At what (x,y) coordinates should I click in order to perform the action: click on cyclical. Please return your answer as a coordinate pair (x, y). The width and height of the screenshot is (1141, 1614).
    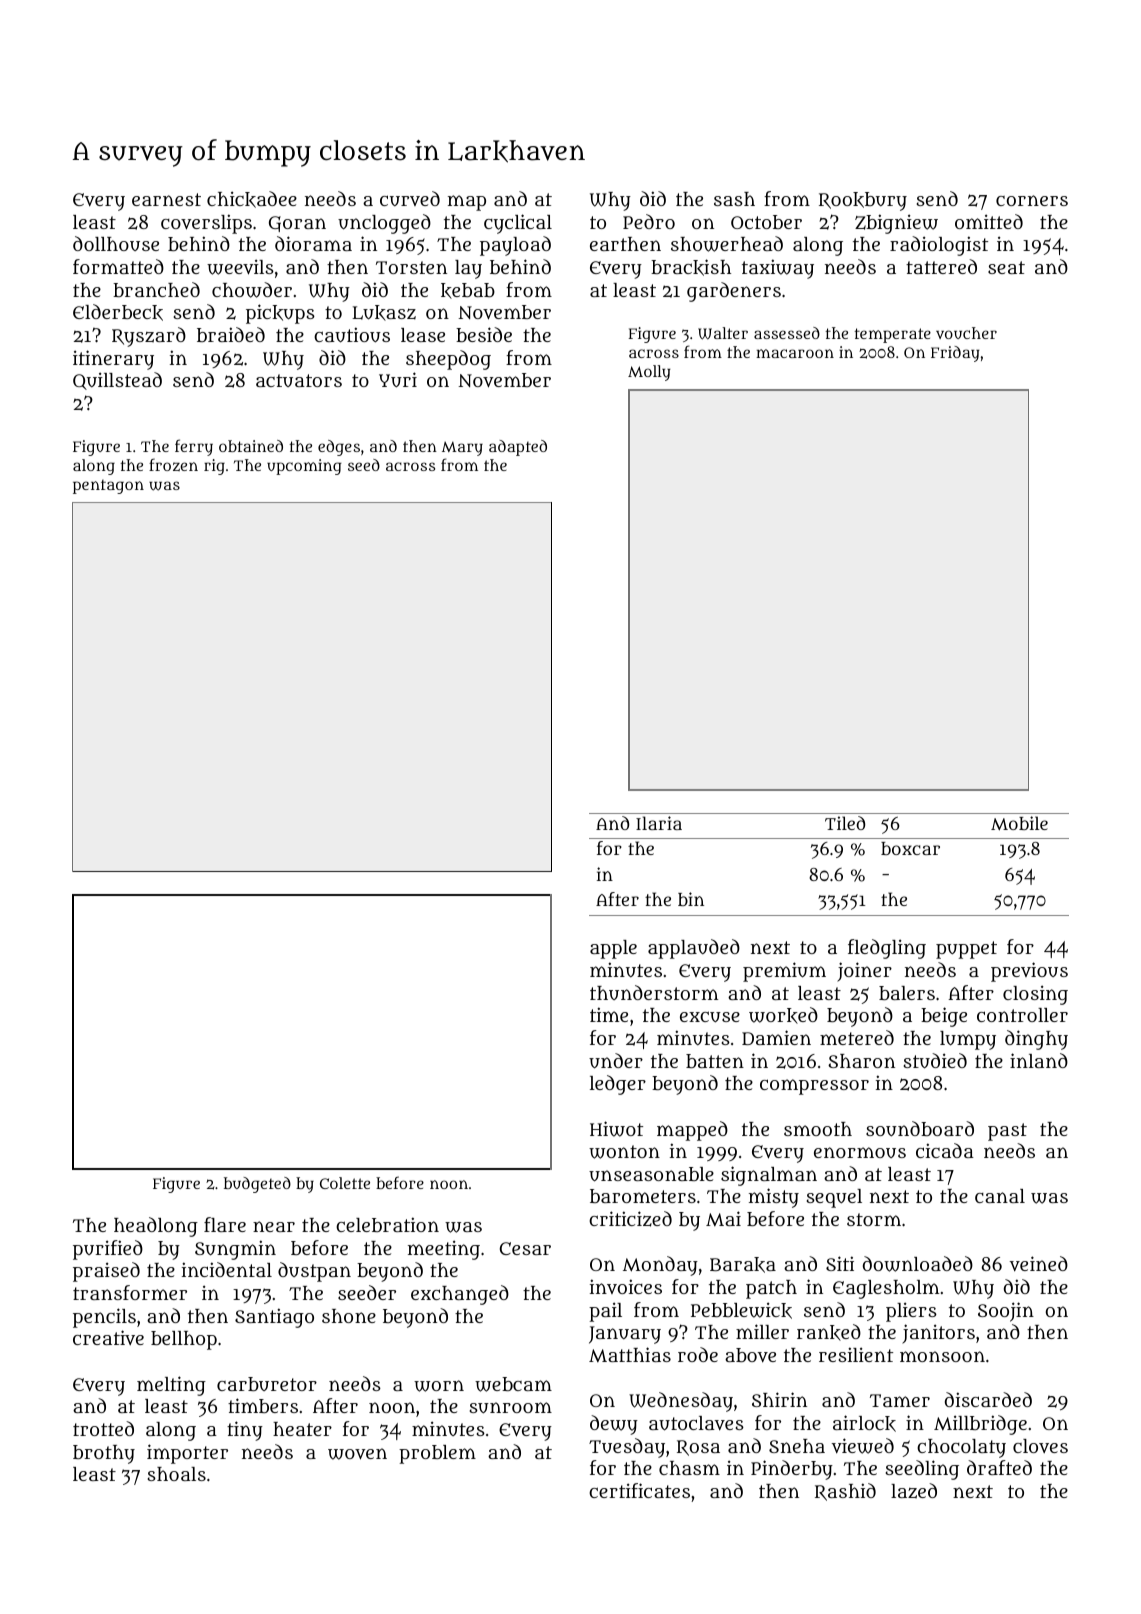
    Looking at the image, I should click on (518, 224).
